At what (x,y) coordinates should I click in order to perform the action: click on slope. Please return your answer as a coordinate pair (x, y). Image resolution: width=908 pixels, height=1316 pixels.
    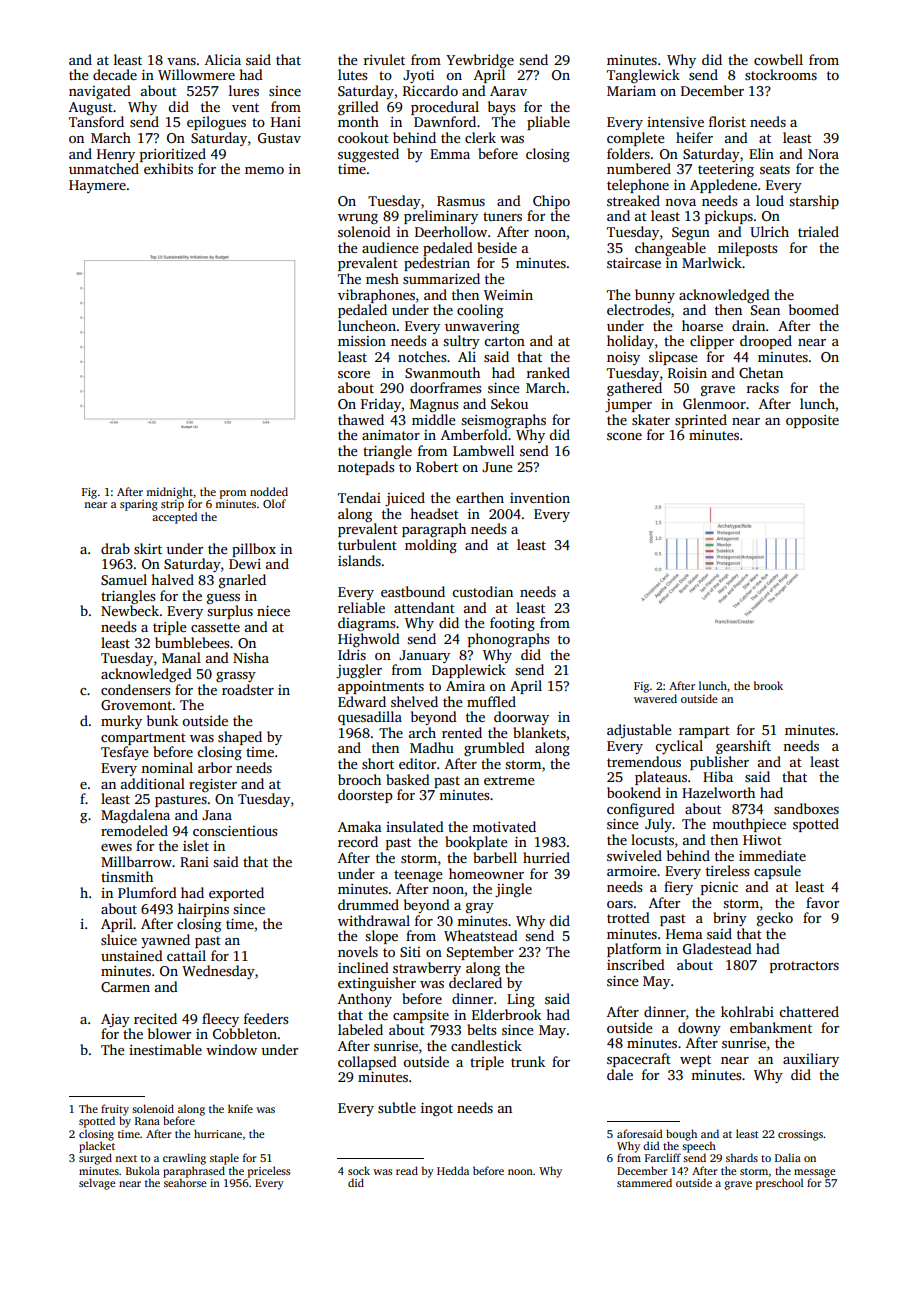
    Looking at the image, I should click on (381, 937).
